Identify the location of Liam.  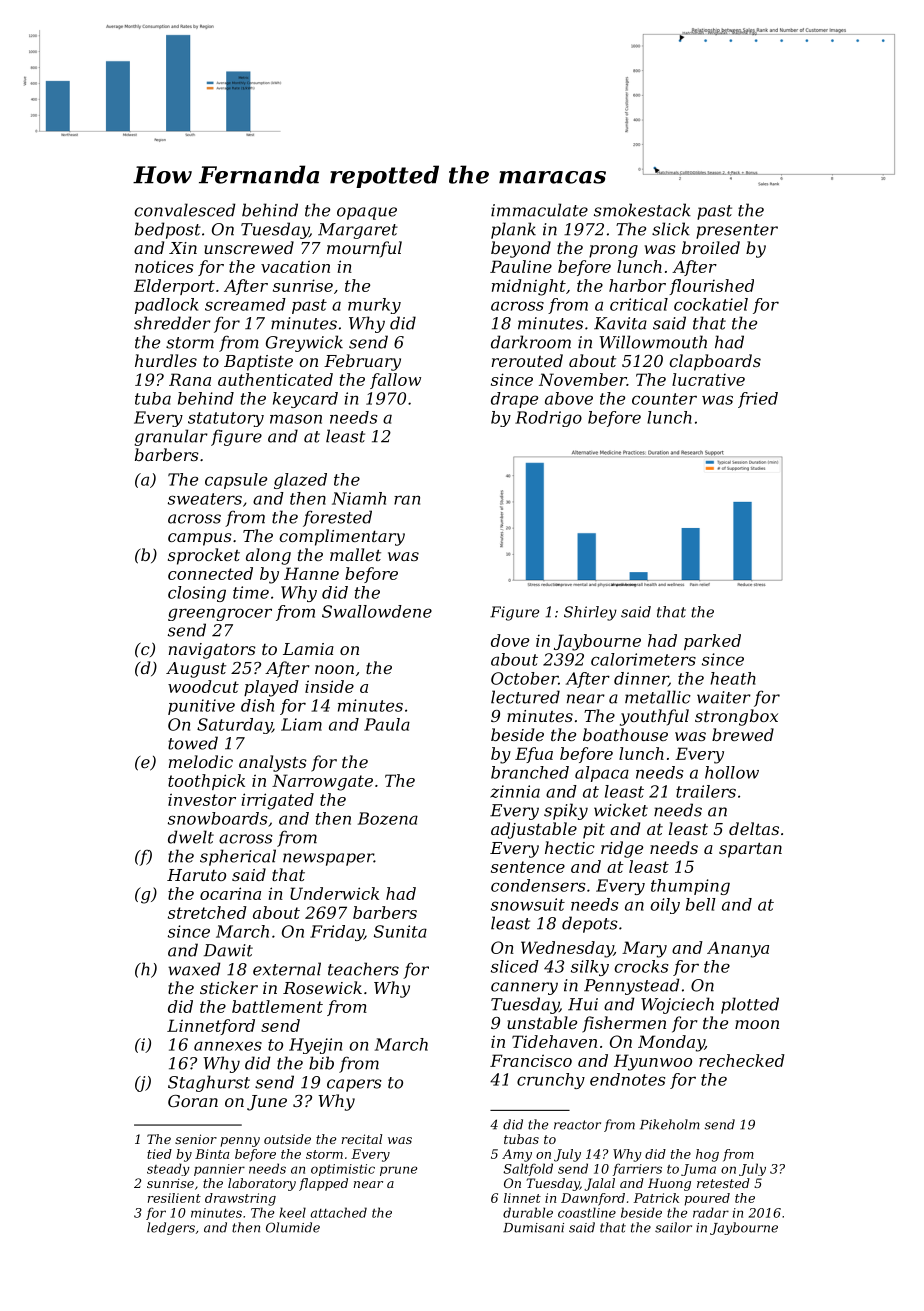
(301, 724).
